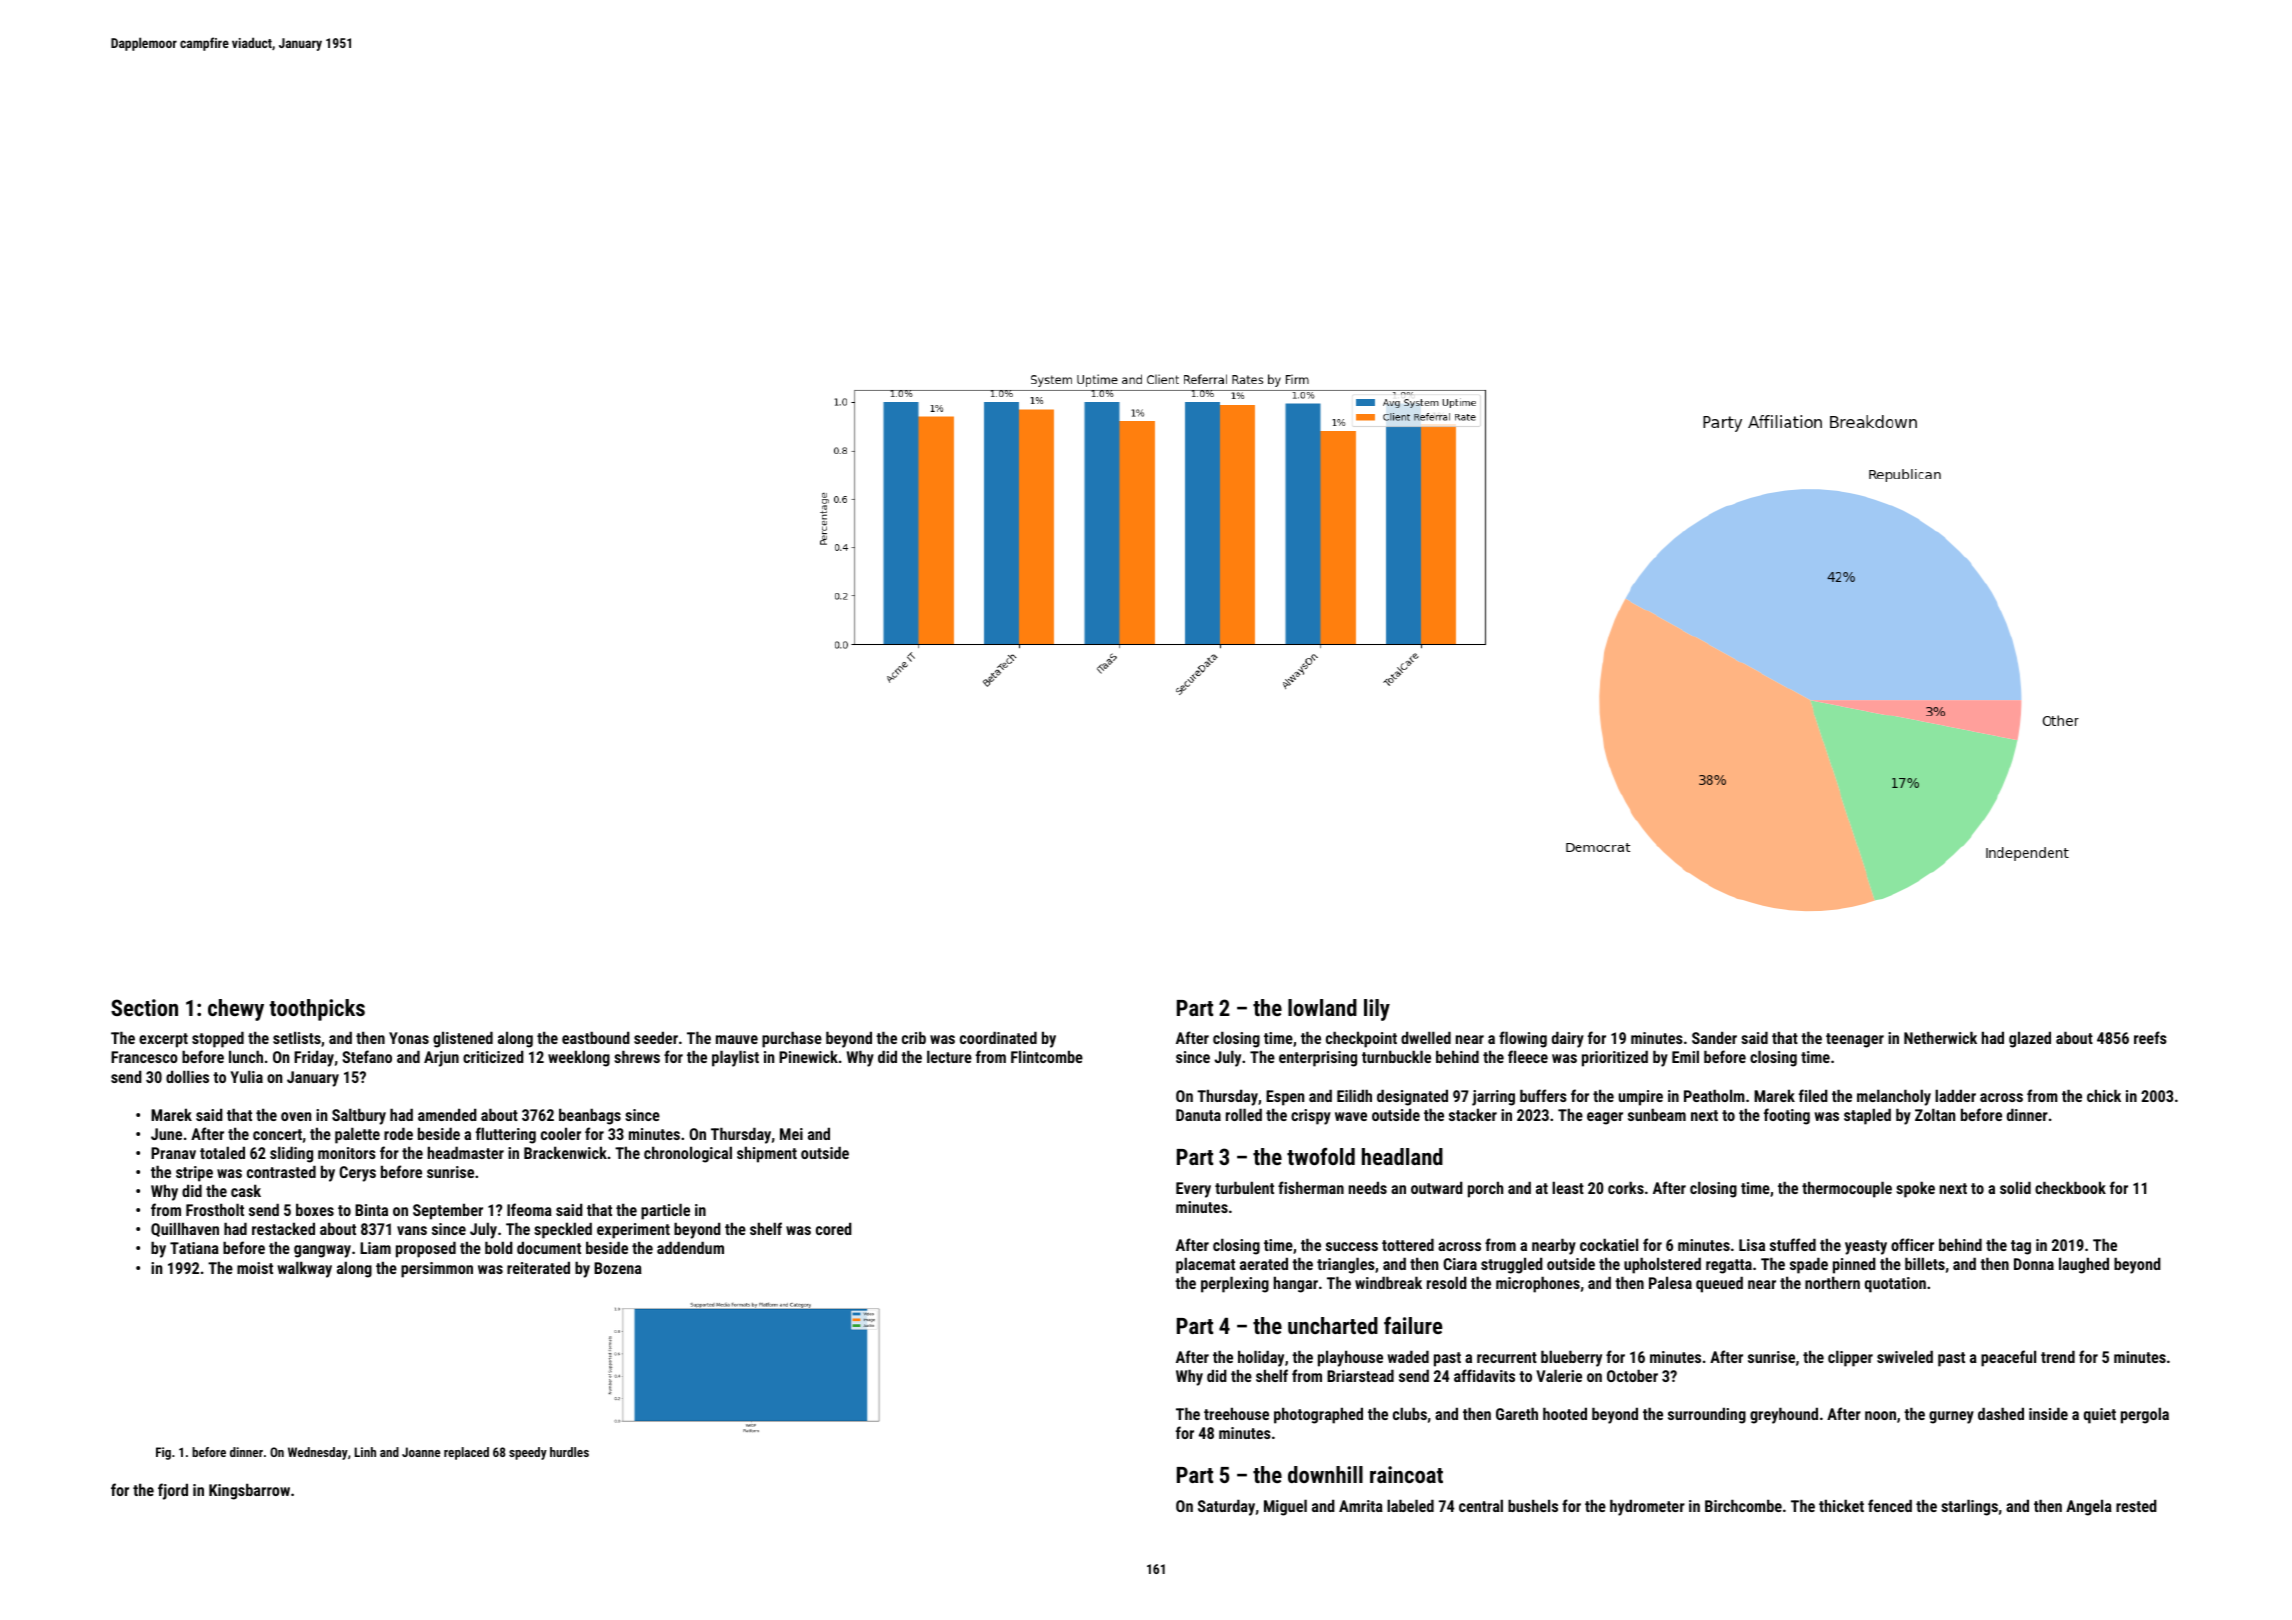  I want to click on lowland, so click(1322, 1007).
